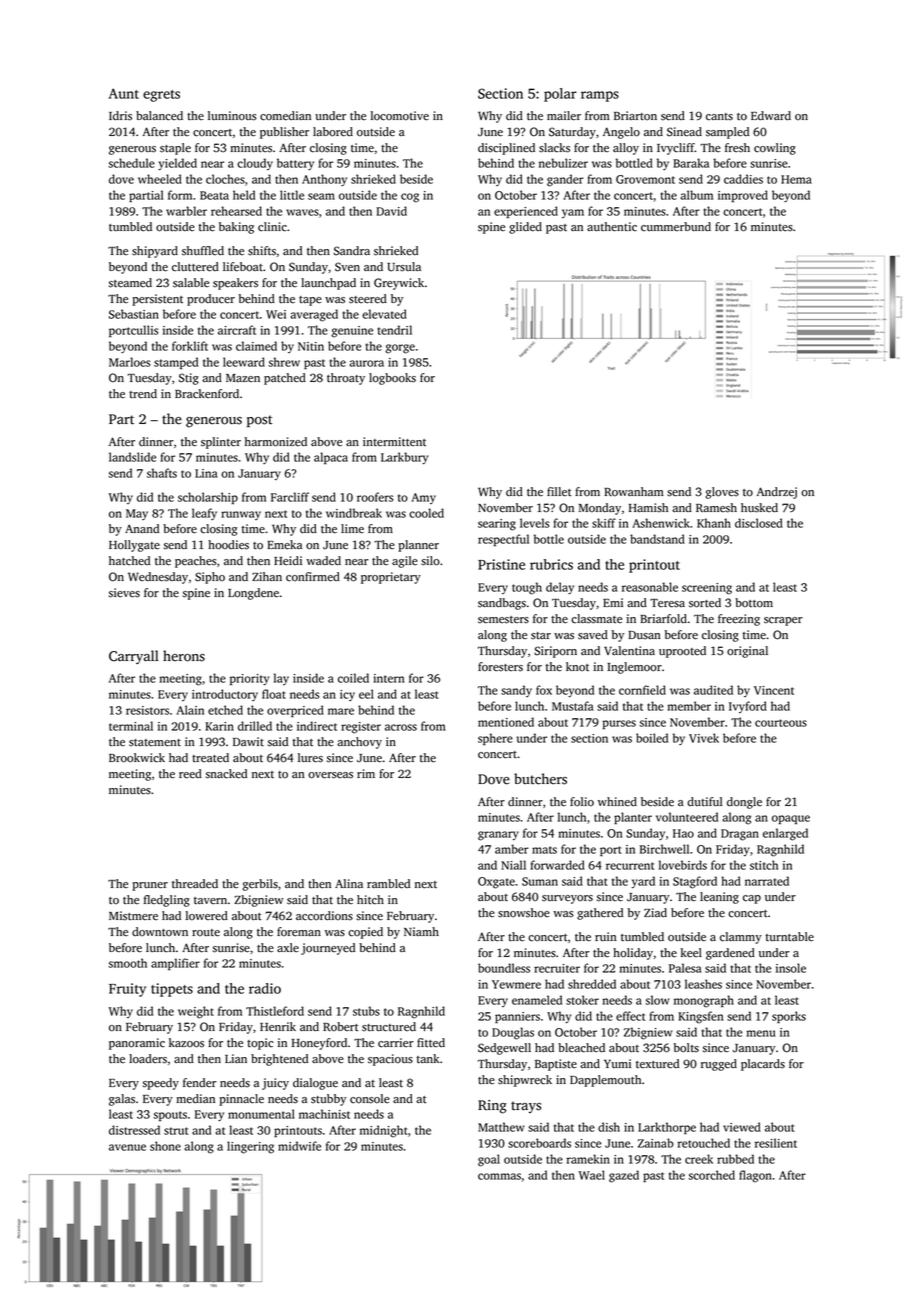 The image size is (924, 1308). What do you see at coordinates (657, 1064) in the page?
I see `textured` at bounding box center [657, 1064].
